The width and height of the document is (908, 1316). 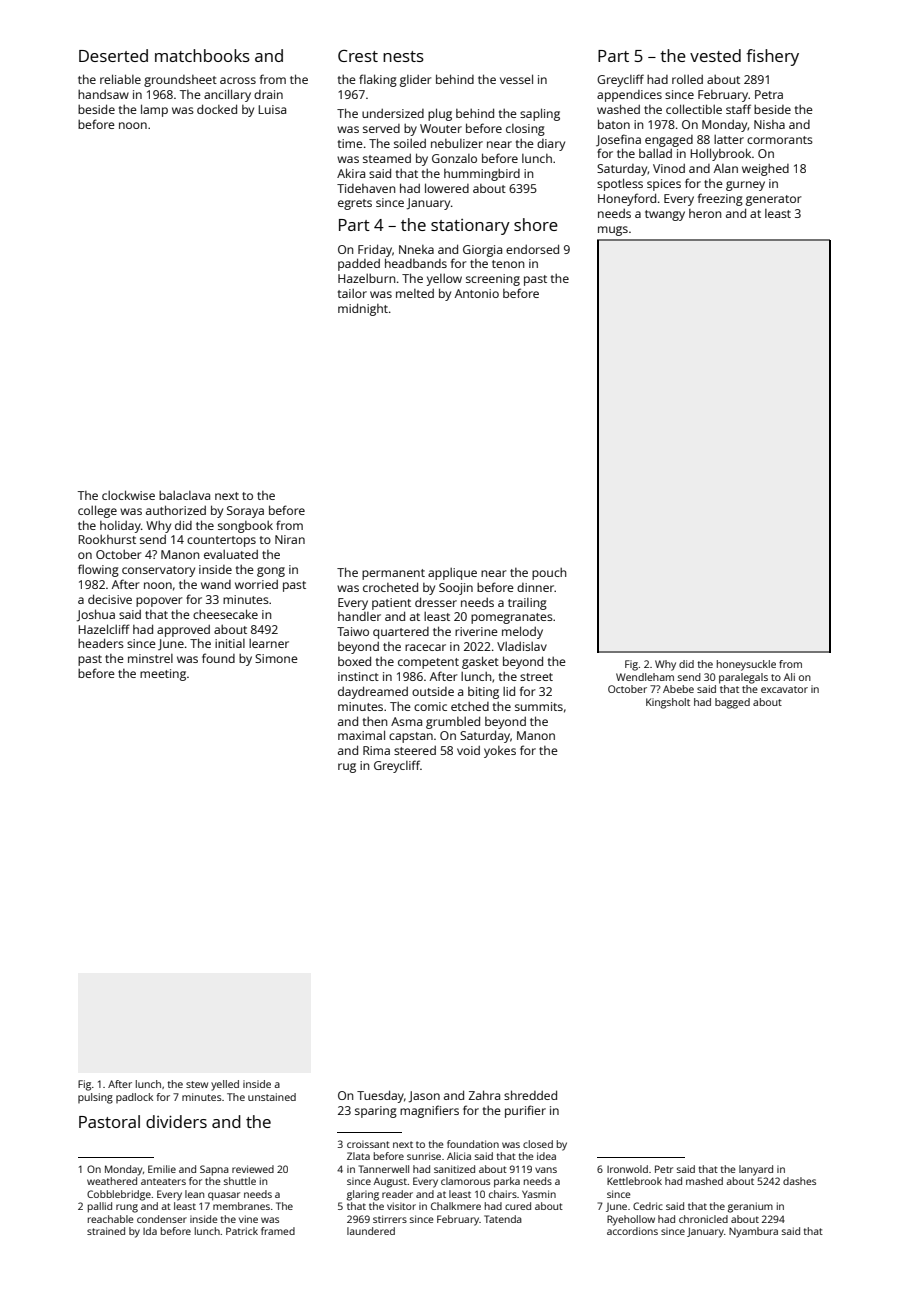 What do you see at coordinates (753, 1232) in the document?
I see `Nyambura` at bounding box center [753, 1232].
